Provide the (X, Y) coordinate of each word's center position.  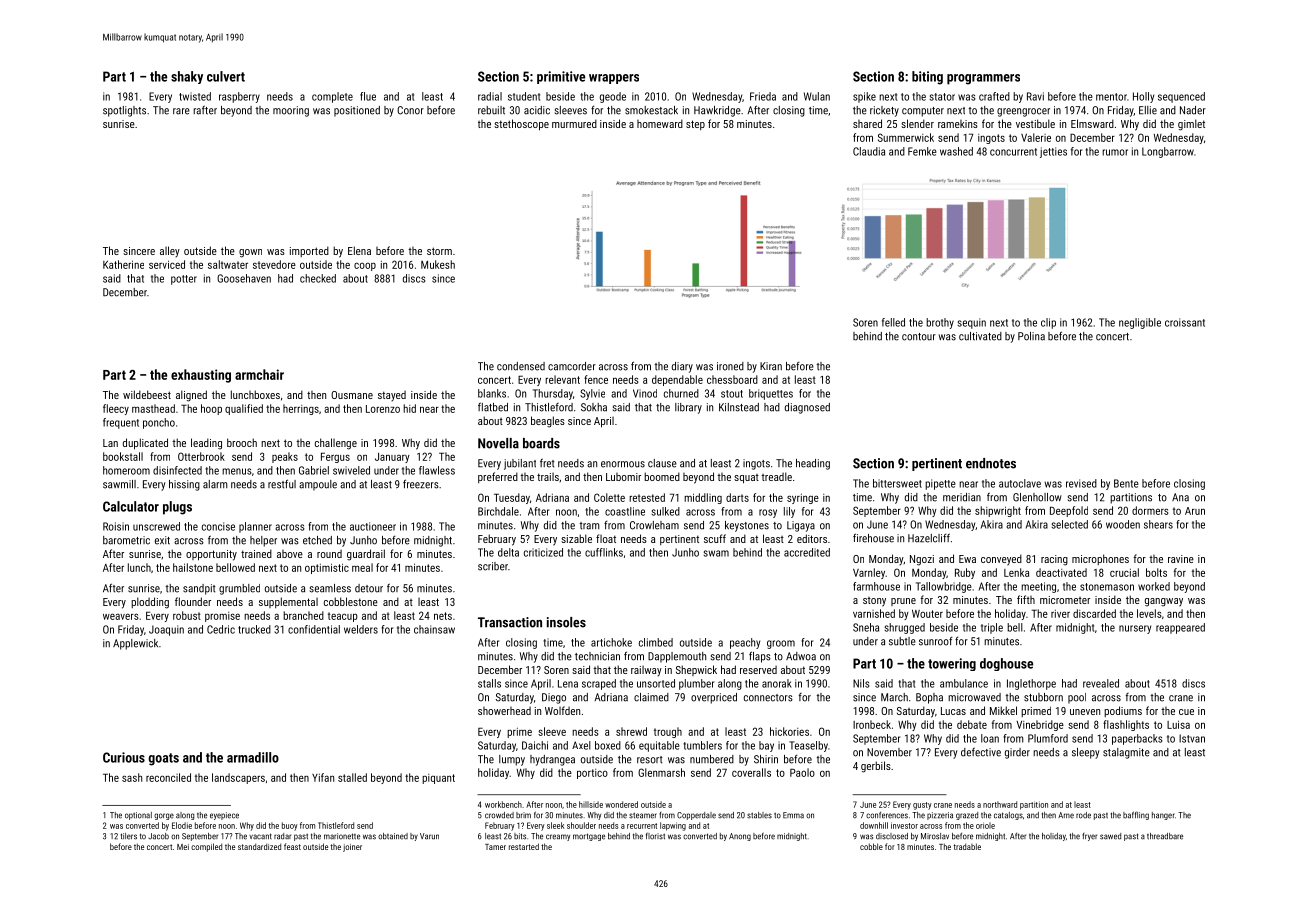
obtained (393, 836)
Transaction (510, 622)
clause (662, 463)
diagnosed (807, 408)
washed (956, 151)
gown (250, 253)
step (695, 125)
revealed (1101, 683)
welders (361, 629)
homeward (660, 123)
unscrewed (156, 526)
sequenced (1181, 97)
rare (181, 111)
